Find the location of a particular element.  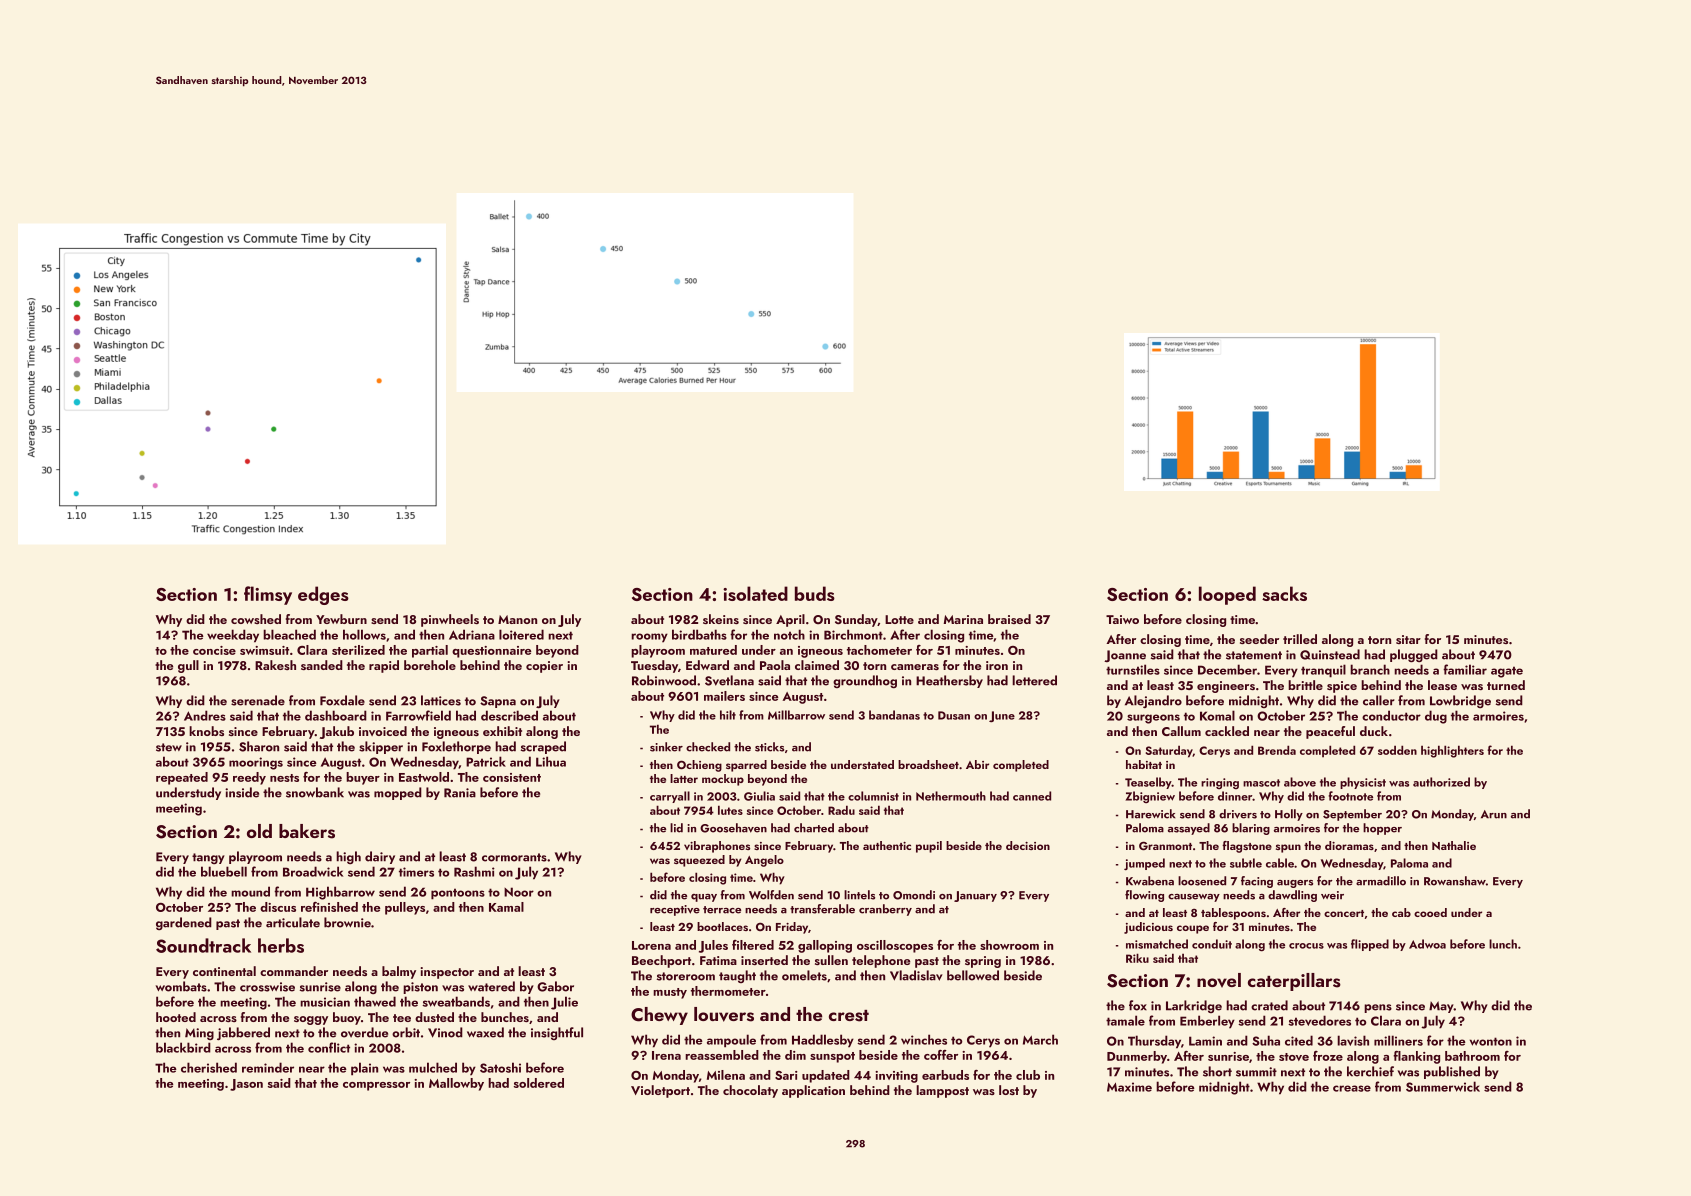

authorized is located at coordinates (1441, 782).
